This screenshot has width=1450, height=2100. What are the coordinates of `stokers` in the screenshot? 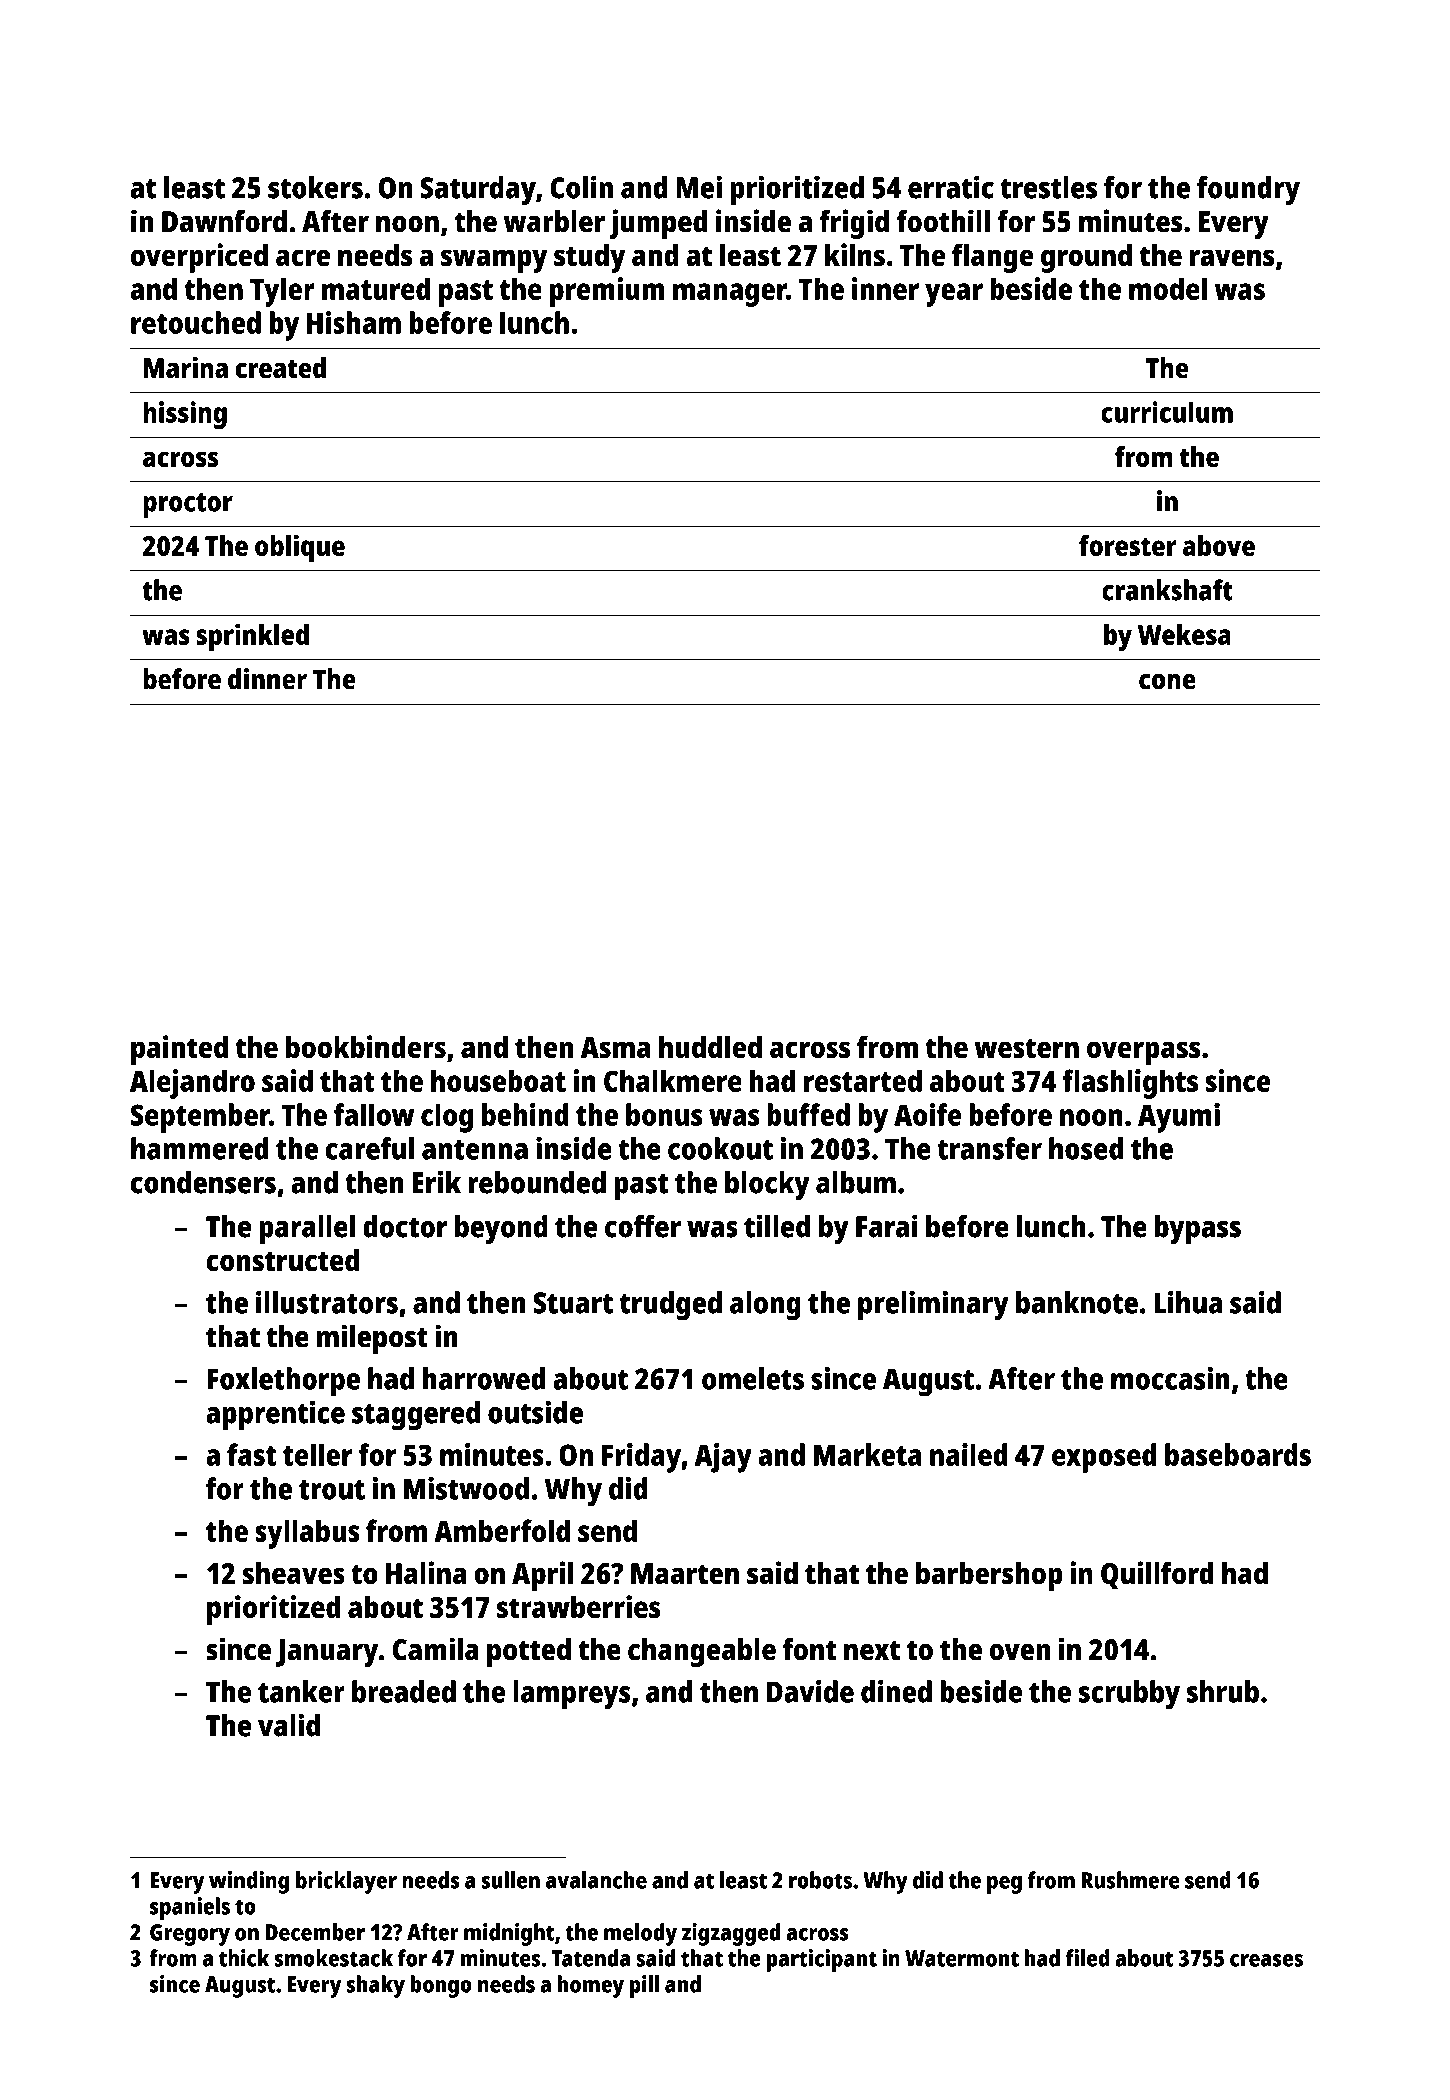 It's located at (315, 187).
